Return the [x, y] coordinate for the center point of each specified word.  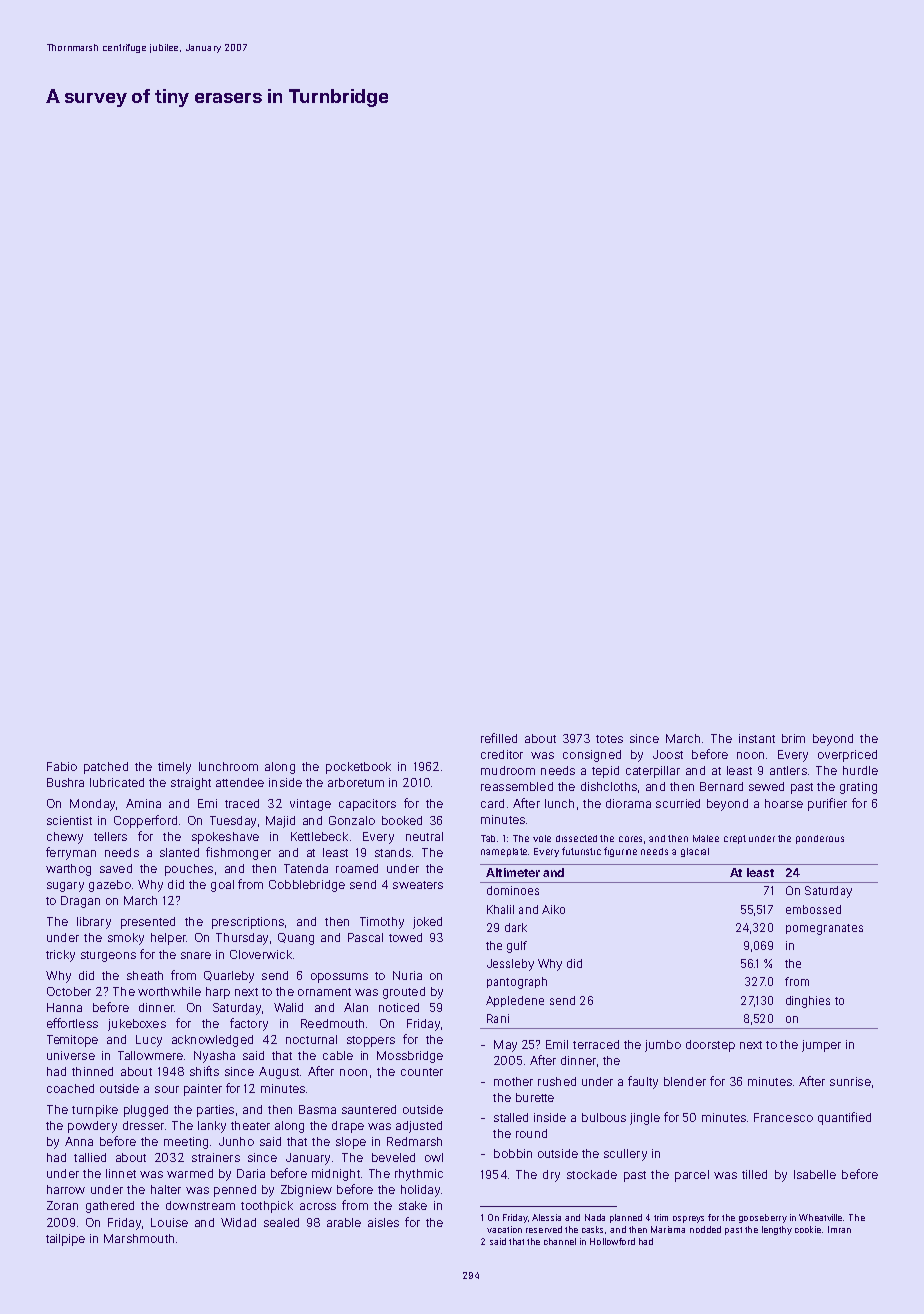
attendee [240, 782]
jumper [821, 1046]
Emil [557, 1044]
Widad [238, 1222]
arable [344, 1222]
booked [402, 820]
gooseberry [763, 1218]
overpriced [847, 756]
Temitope [72, 1041]
